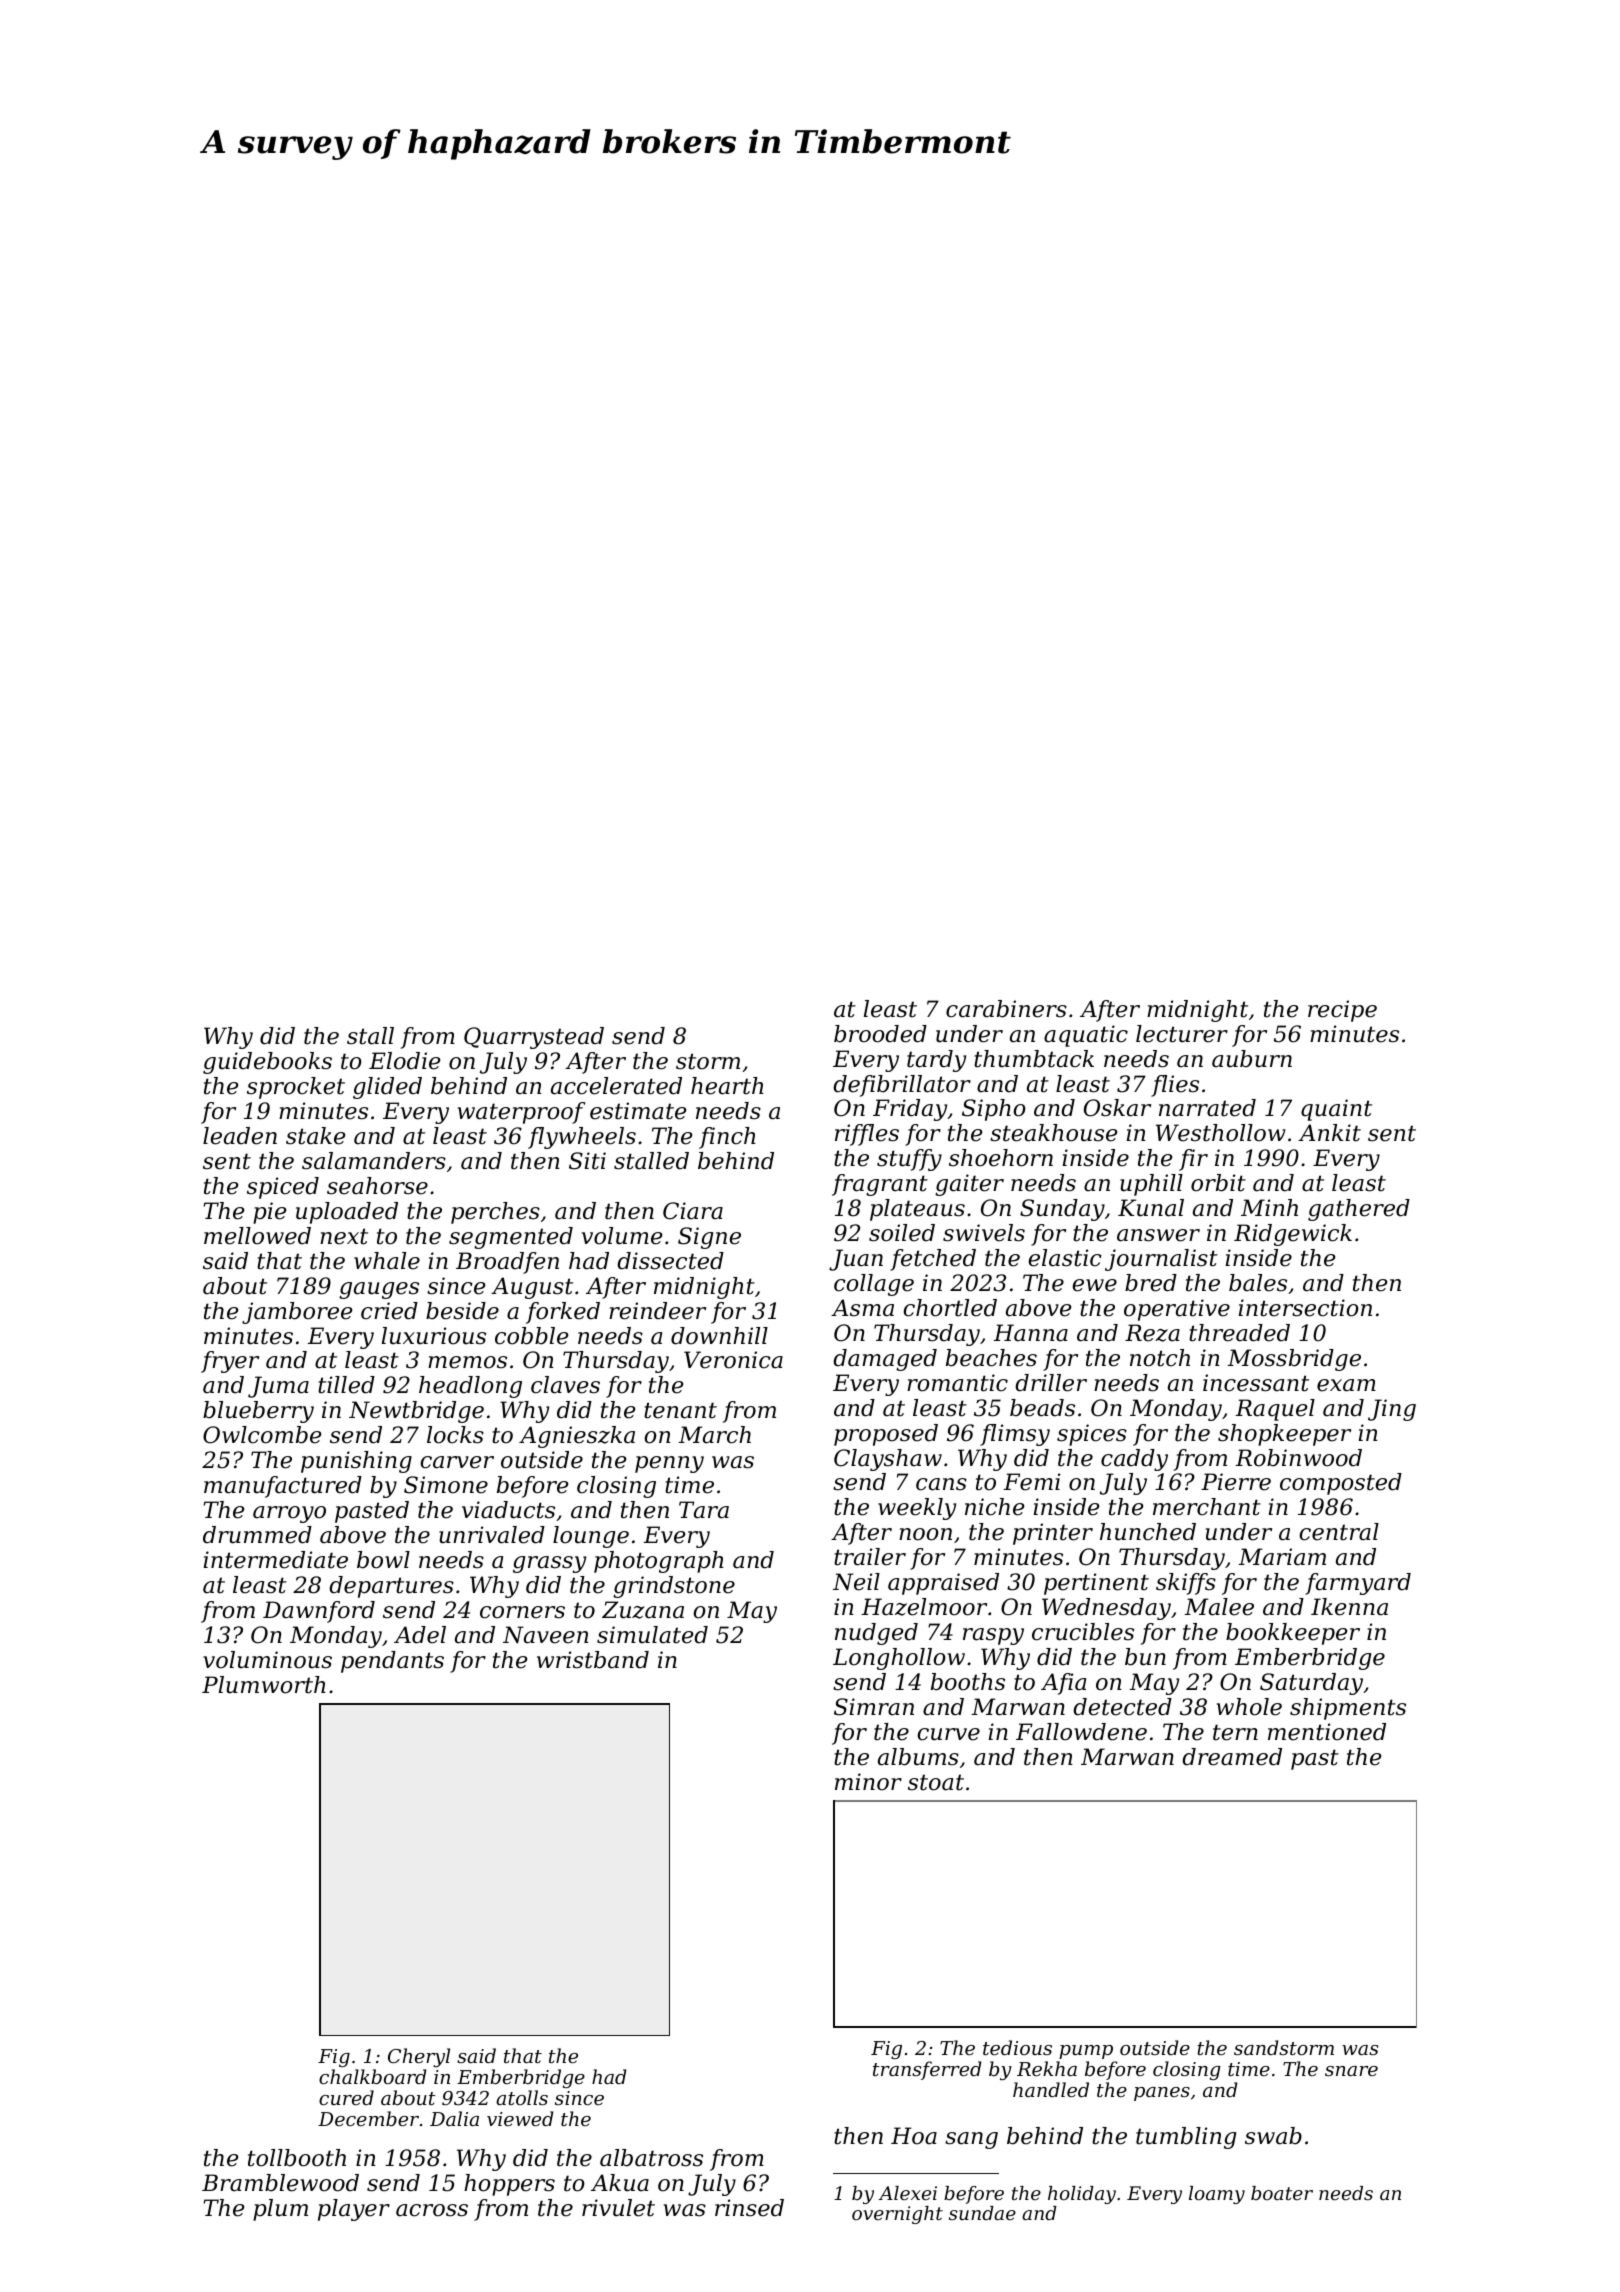  What do you see at coordinates (1336, 1110) in the document?
I see `quaint` at bounding box center [1336, 1110].
